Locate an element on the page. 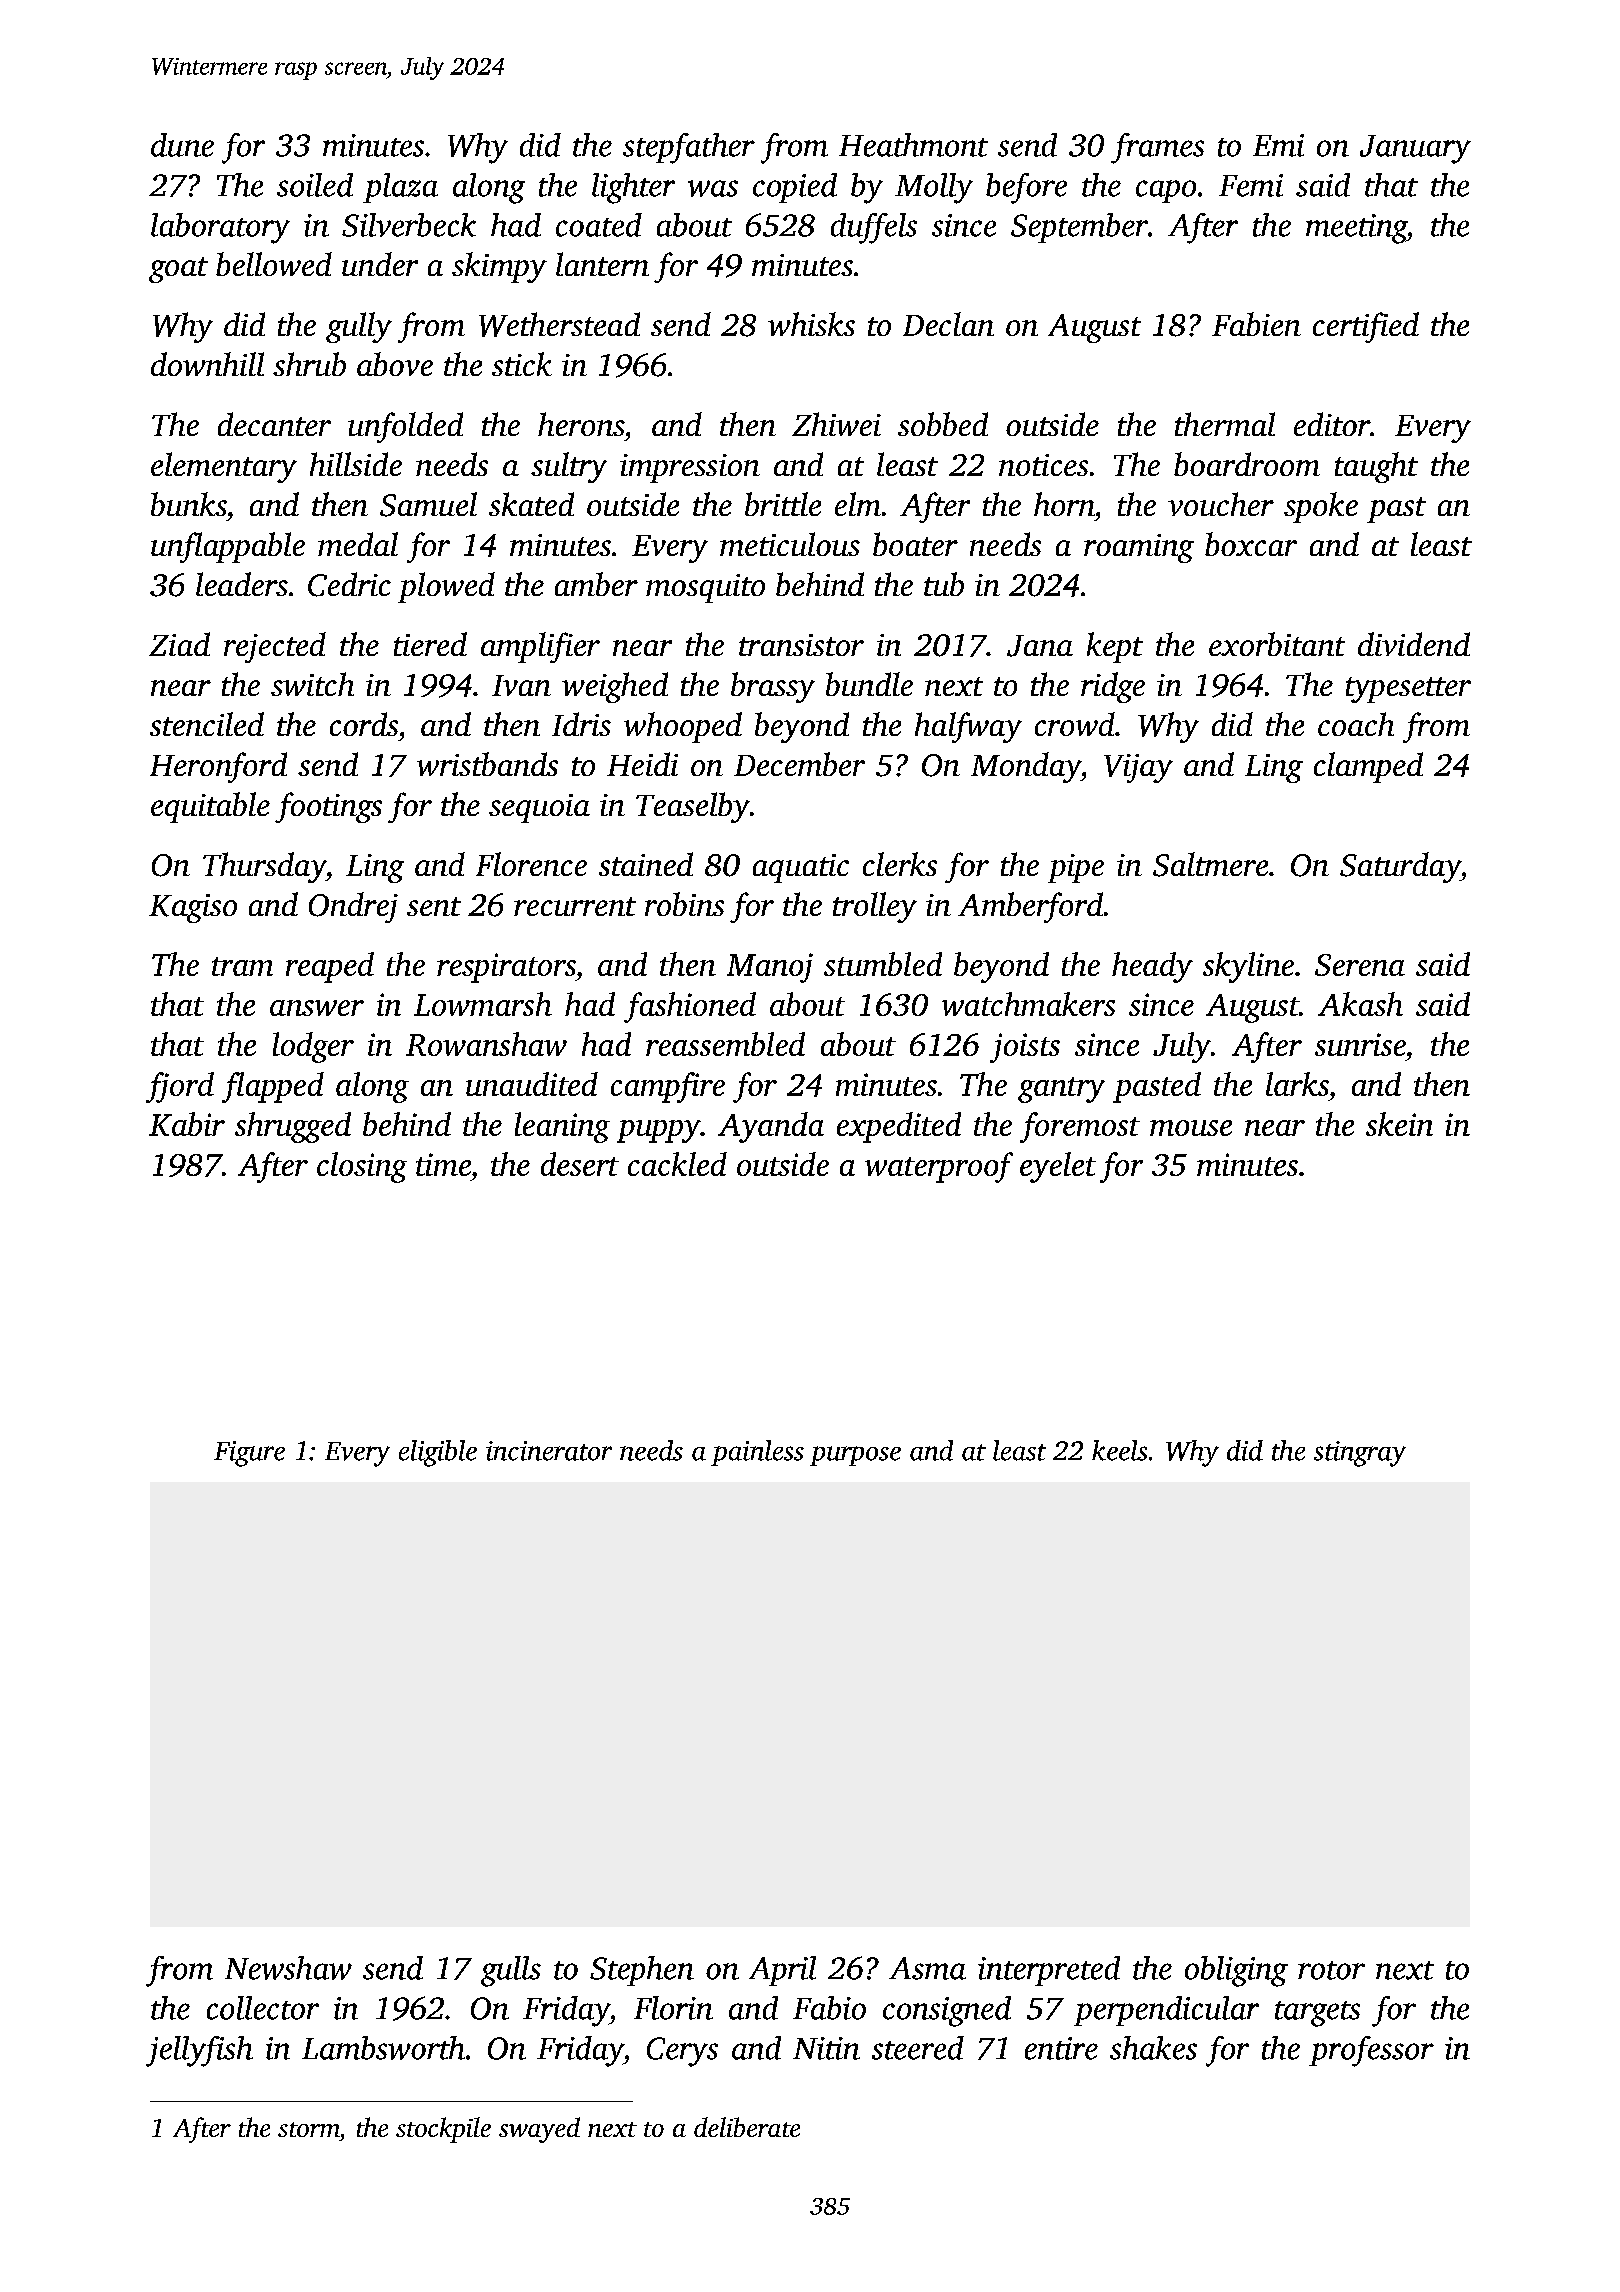 The height and width of the document is (2292, 1620). keels is located at coordinates (1119, 1450).
